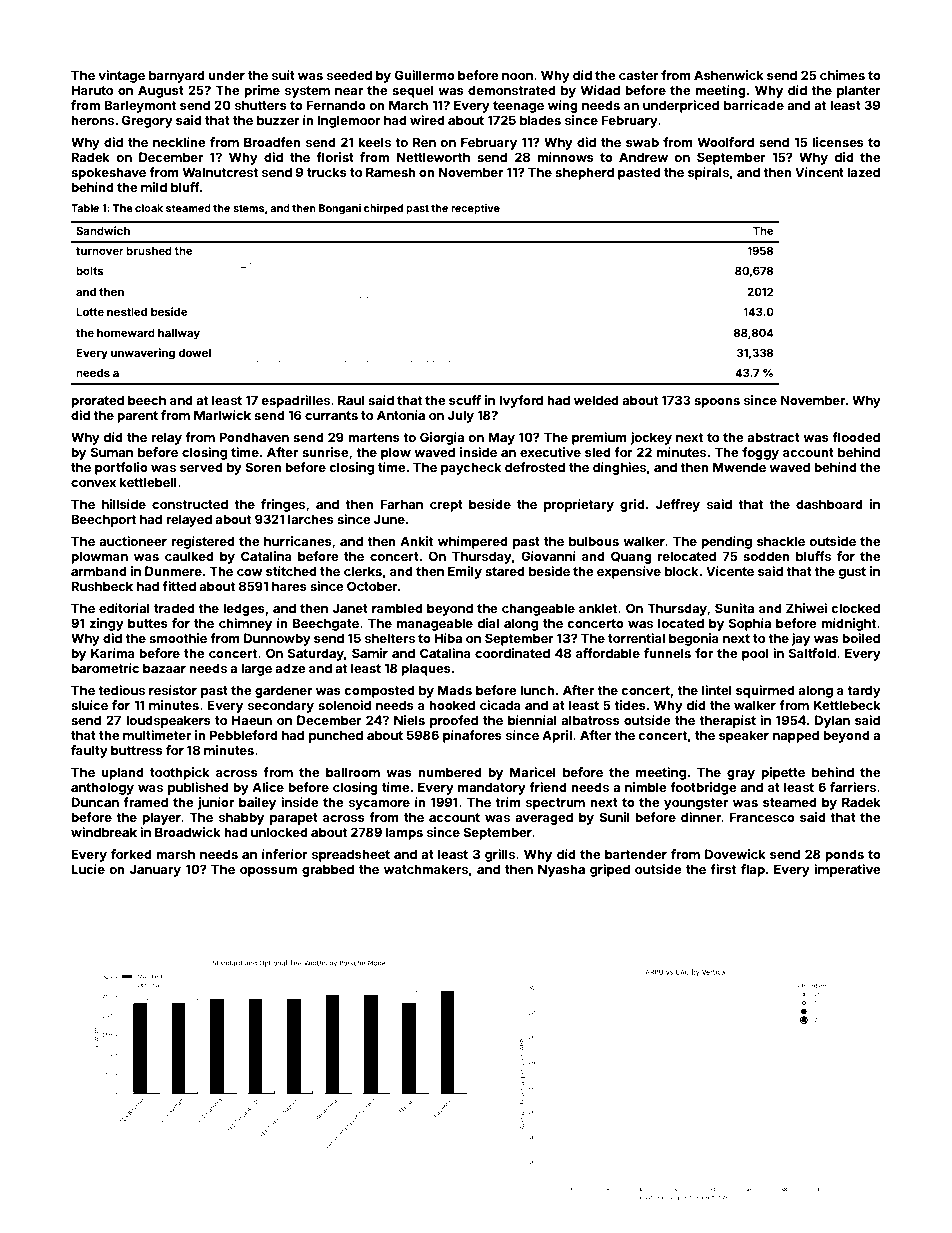  Describe the element at coordinates (844, 855) in the screenshot. I see `ponds` at that location.
